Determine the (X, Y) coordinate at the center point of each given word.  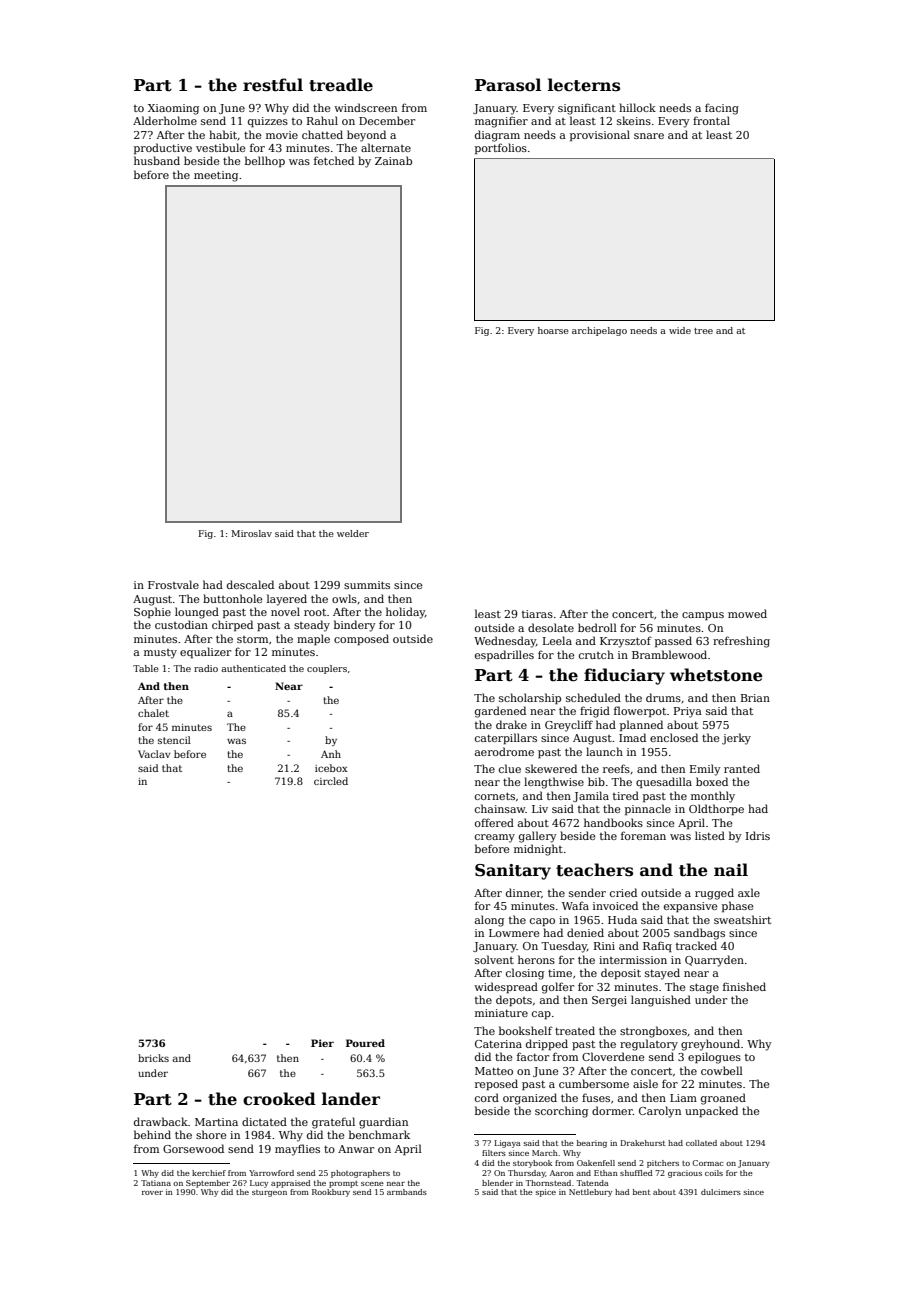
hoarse (553, 330)
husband (157, 160)
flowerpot (640, 711)
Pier (322, 1043)
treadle (341, 85)
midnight (538, 850)
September (208, 1184)
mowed (747, 613)
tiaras (537, 614)
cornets (495, 796)
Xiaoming (173, 109)
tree (703, 331)
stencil (174, 740)
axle (749, 892)
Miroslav (251, 533)
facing (722, 109)
